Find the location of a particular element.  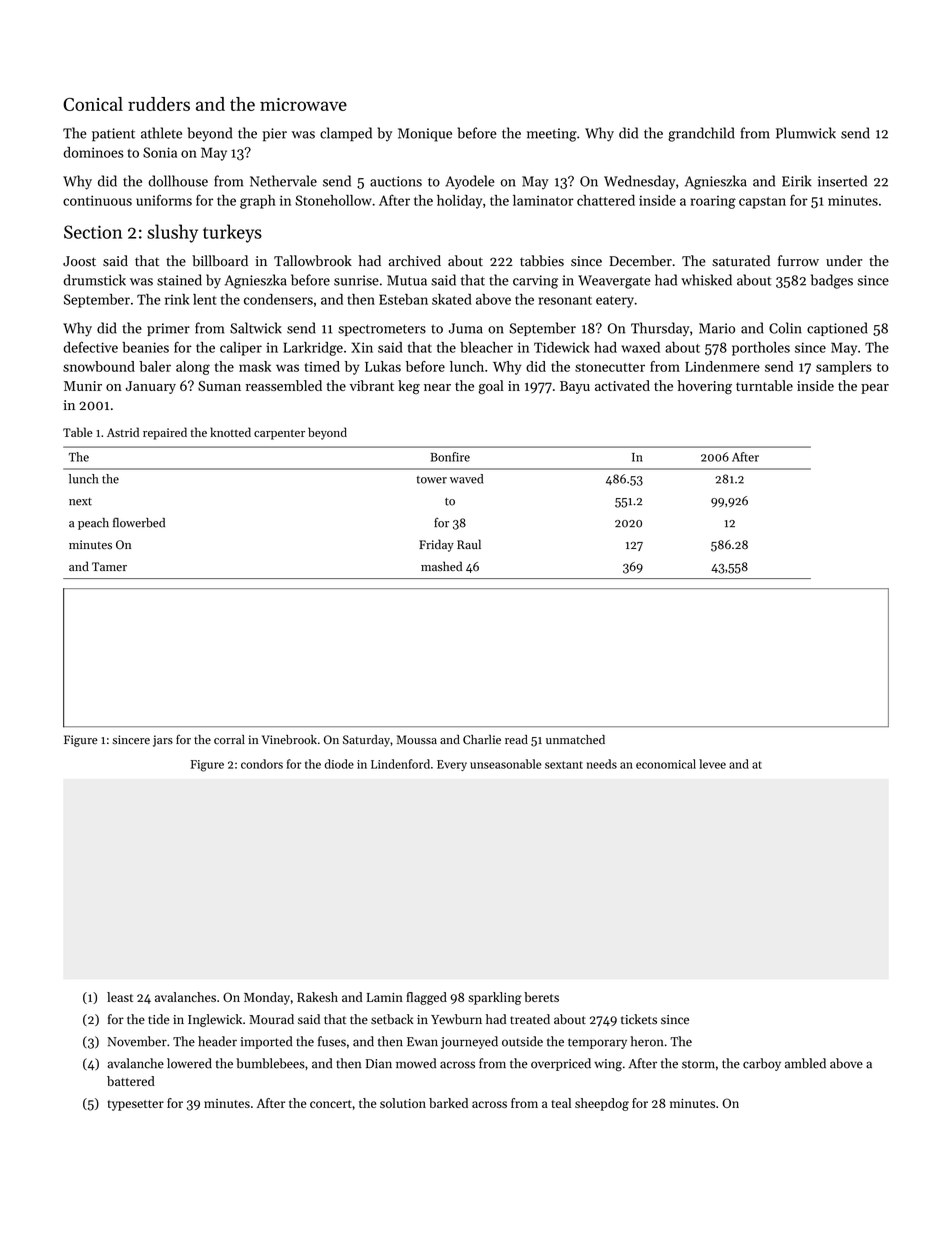

mask is located at coordinates (255, 366).
